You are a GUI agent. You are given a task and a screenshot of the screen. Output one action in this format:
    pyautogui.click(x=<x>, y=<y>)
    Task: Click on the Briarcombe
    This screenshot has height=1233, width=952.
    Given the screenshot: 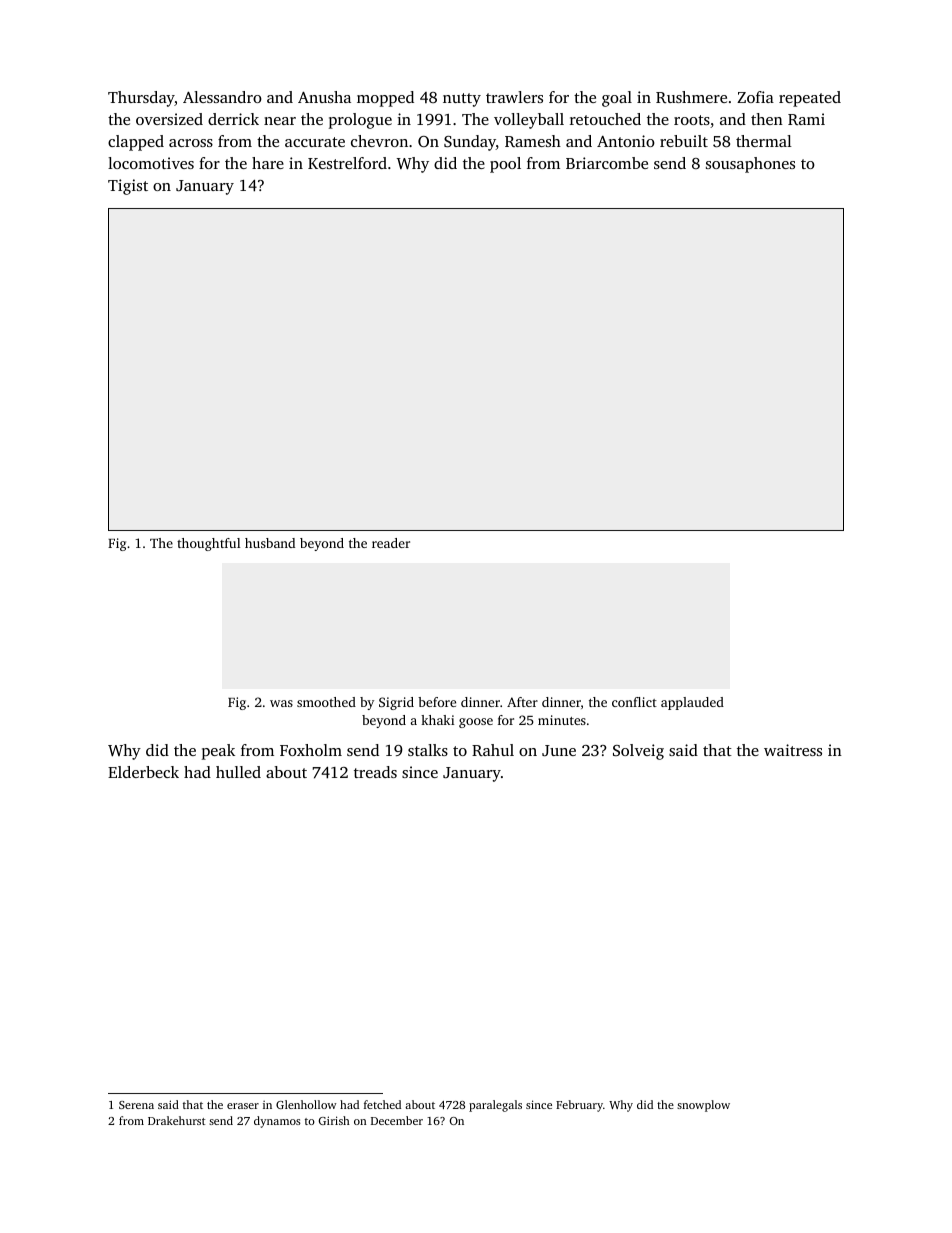 What is the action you would take?
    pyautogui.click(x=607, y=163)
